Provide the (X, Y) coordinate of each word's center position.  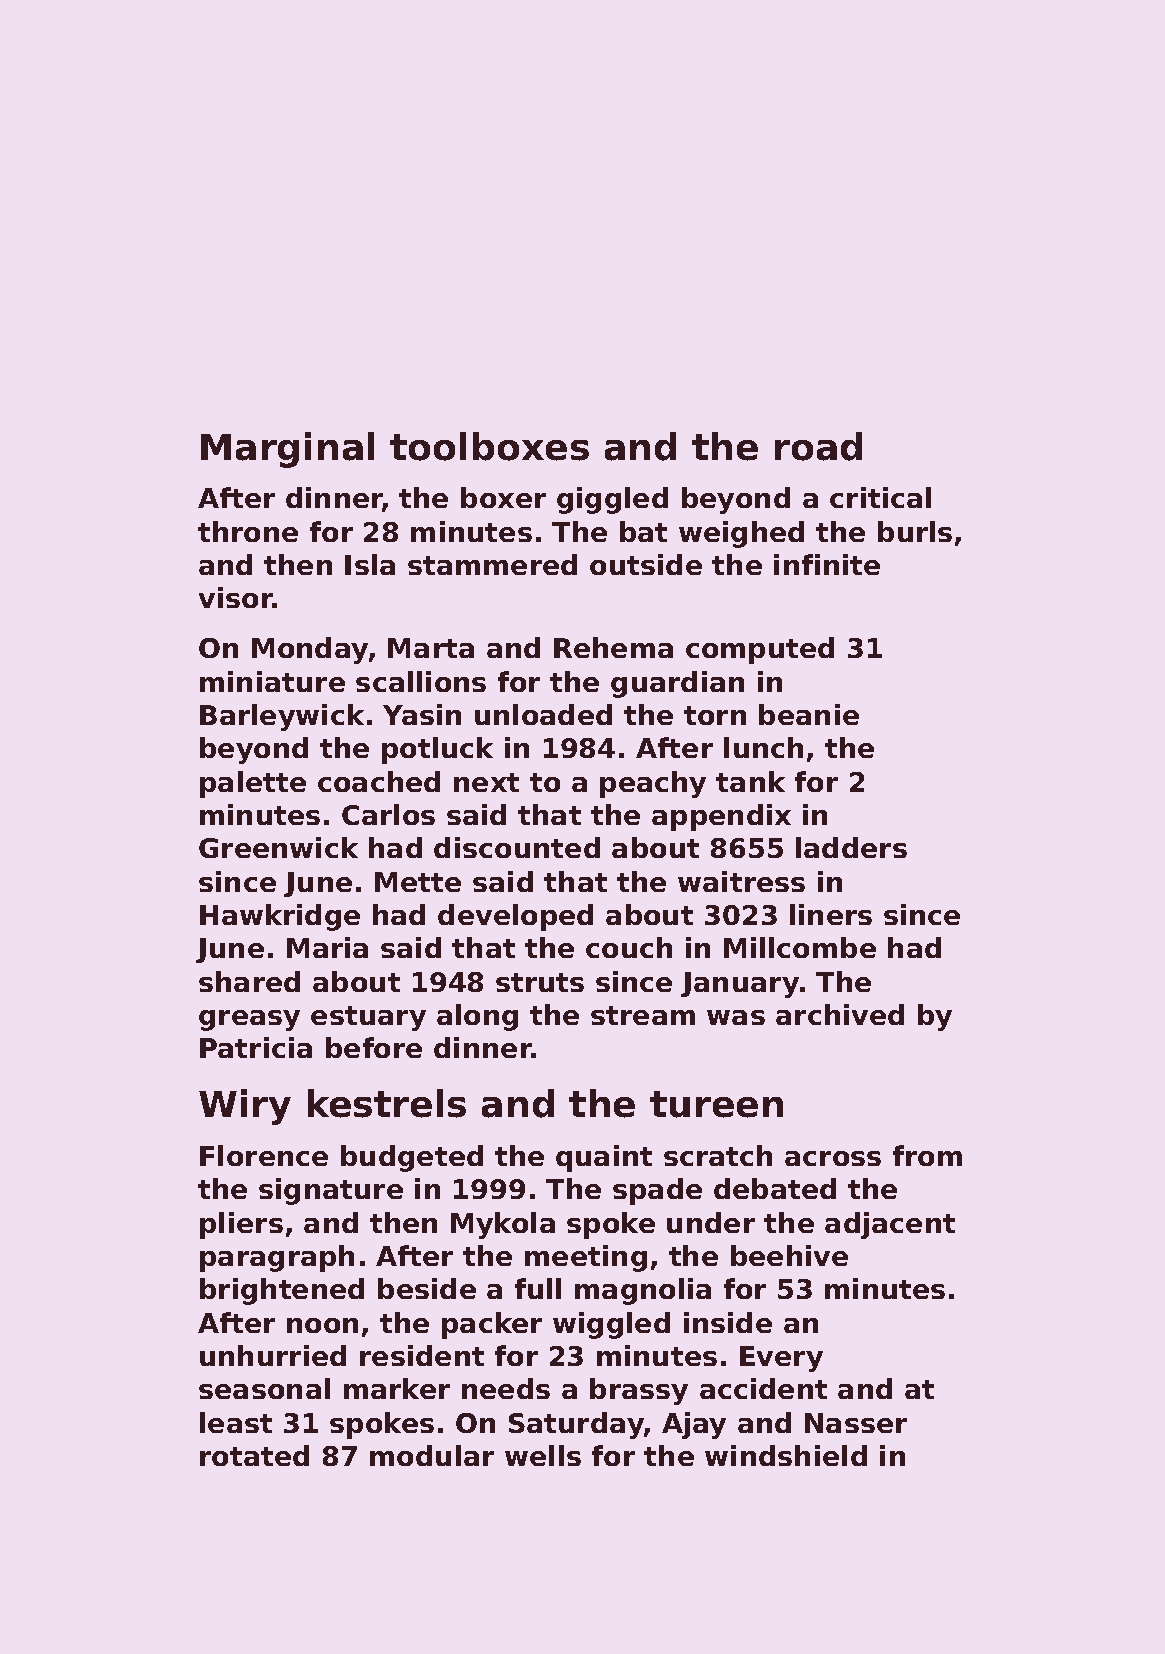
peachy (653, 784)
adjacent (890, 1225)
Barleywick (282, 717)
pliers (241, 1225)
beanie (809, 714)
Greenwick (278, 847)
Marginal (287, 450)
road (818, 446)
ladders (851, 847)
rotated (254, 1455)
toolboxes (489, 446)
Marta (431, 648)
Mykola (503, 1225)
